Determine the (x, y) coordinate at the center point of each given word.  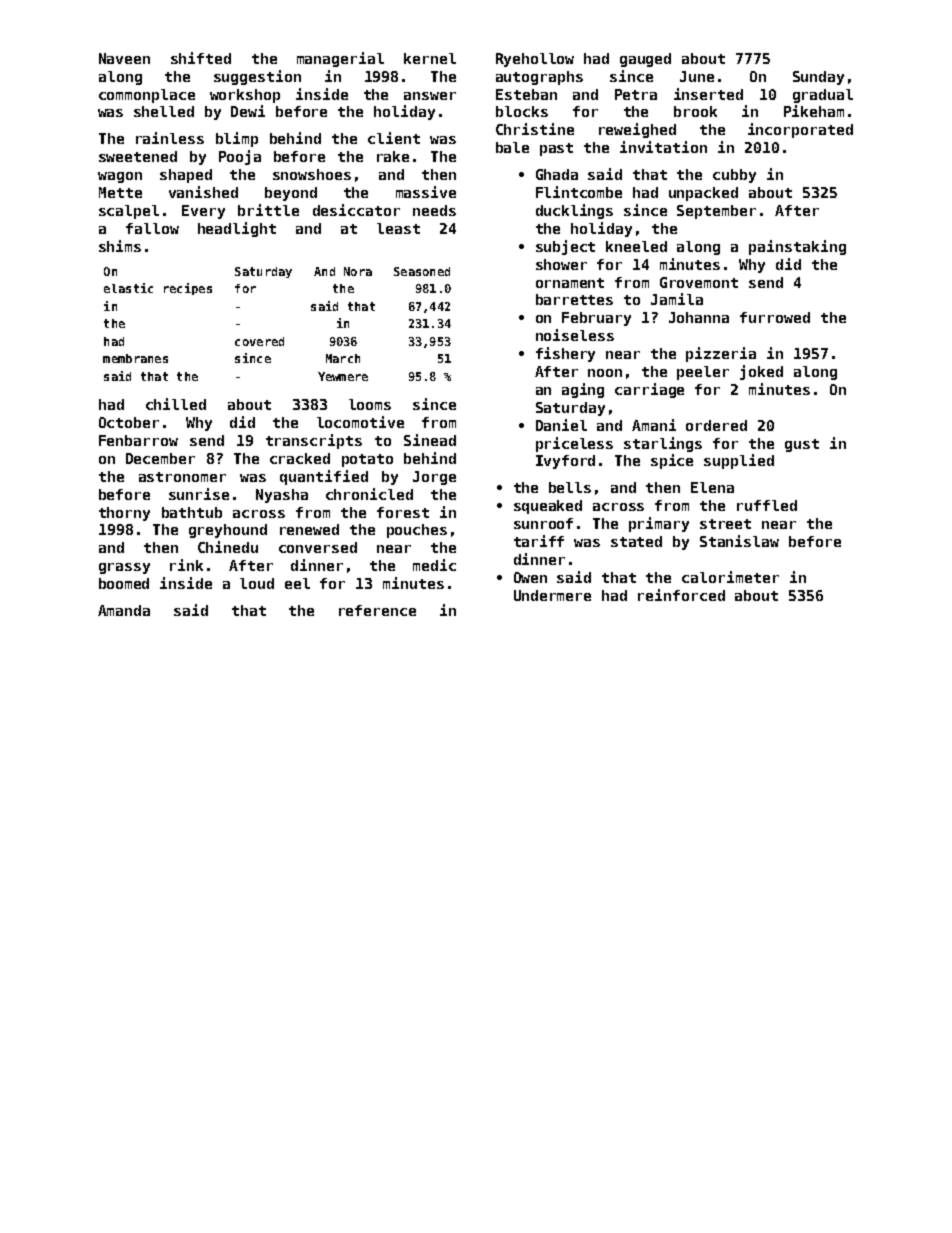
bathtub (192, 512)
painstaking (797, 247)
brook (695, 111)
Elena (712, 487)
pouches (417, 531)
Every (203, 212)
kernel (430, 58)
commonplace (147, 96)
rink (186, 565)
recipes (188, 289)
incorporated (800, 130)
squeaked (548, 507)
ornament (570, 283)
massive (426, 192)
